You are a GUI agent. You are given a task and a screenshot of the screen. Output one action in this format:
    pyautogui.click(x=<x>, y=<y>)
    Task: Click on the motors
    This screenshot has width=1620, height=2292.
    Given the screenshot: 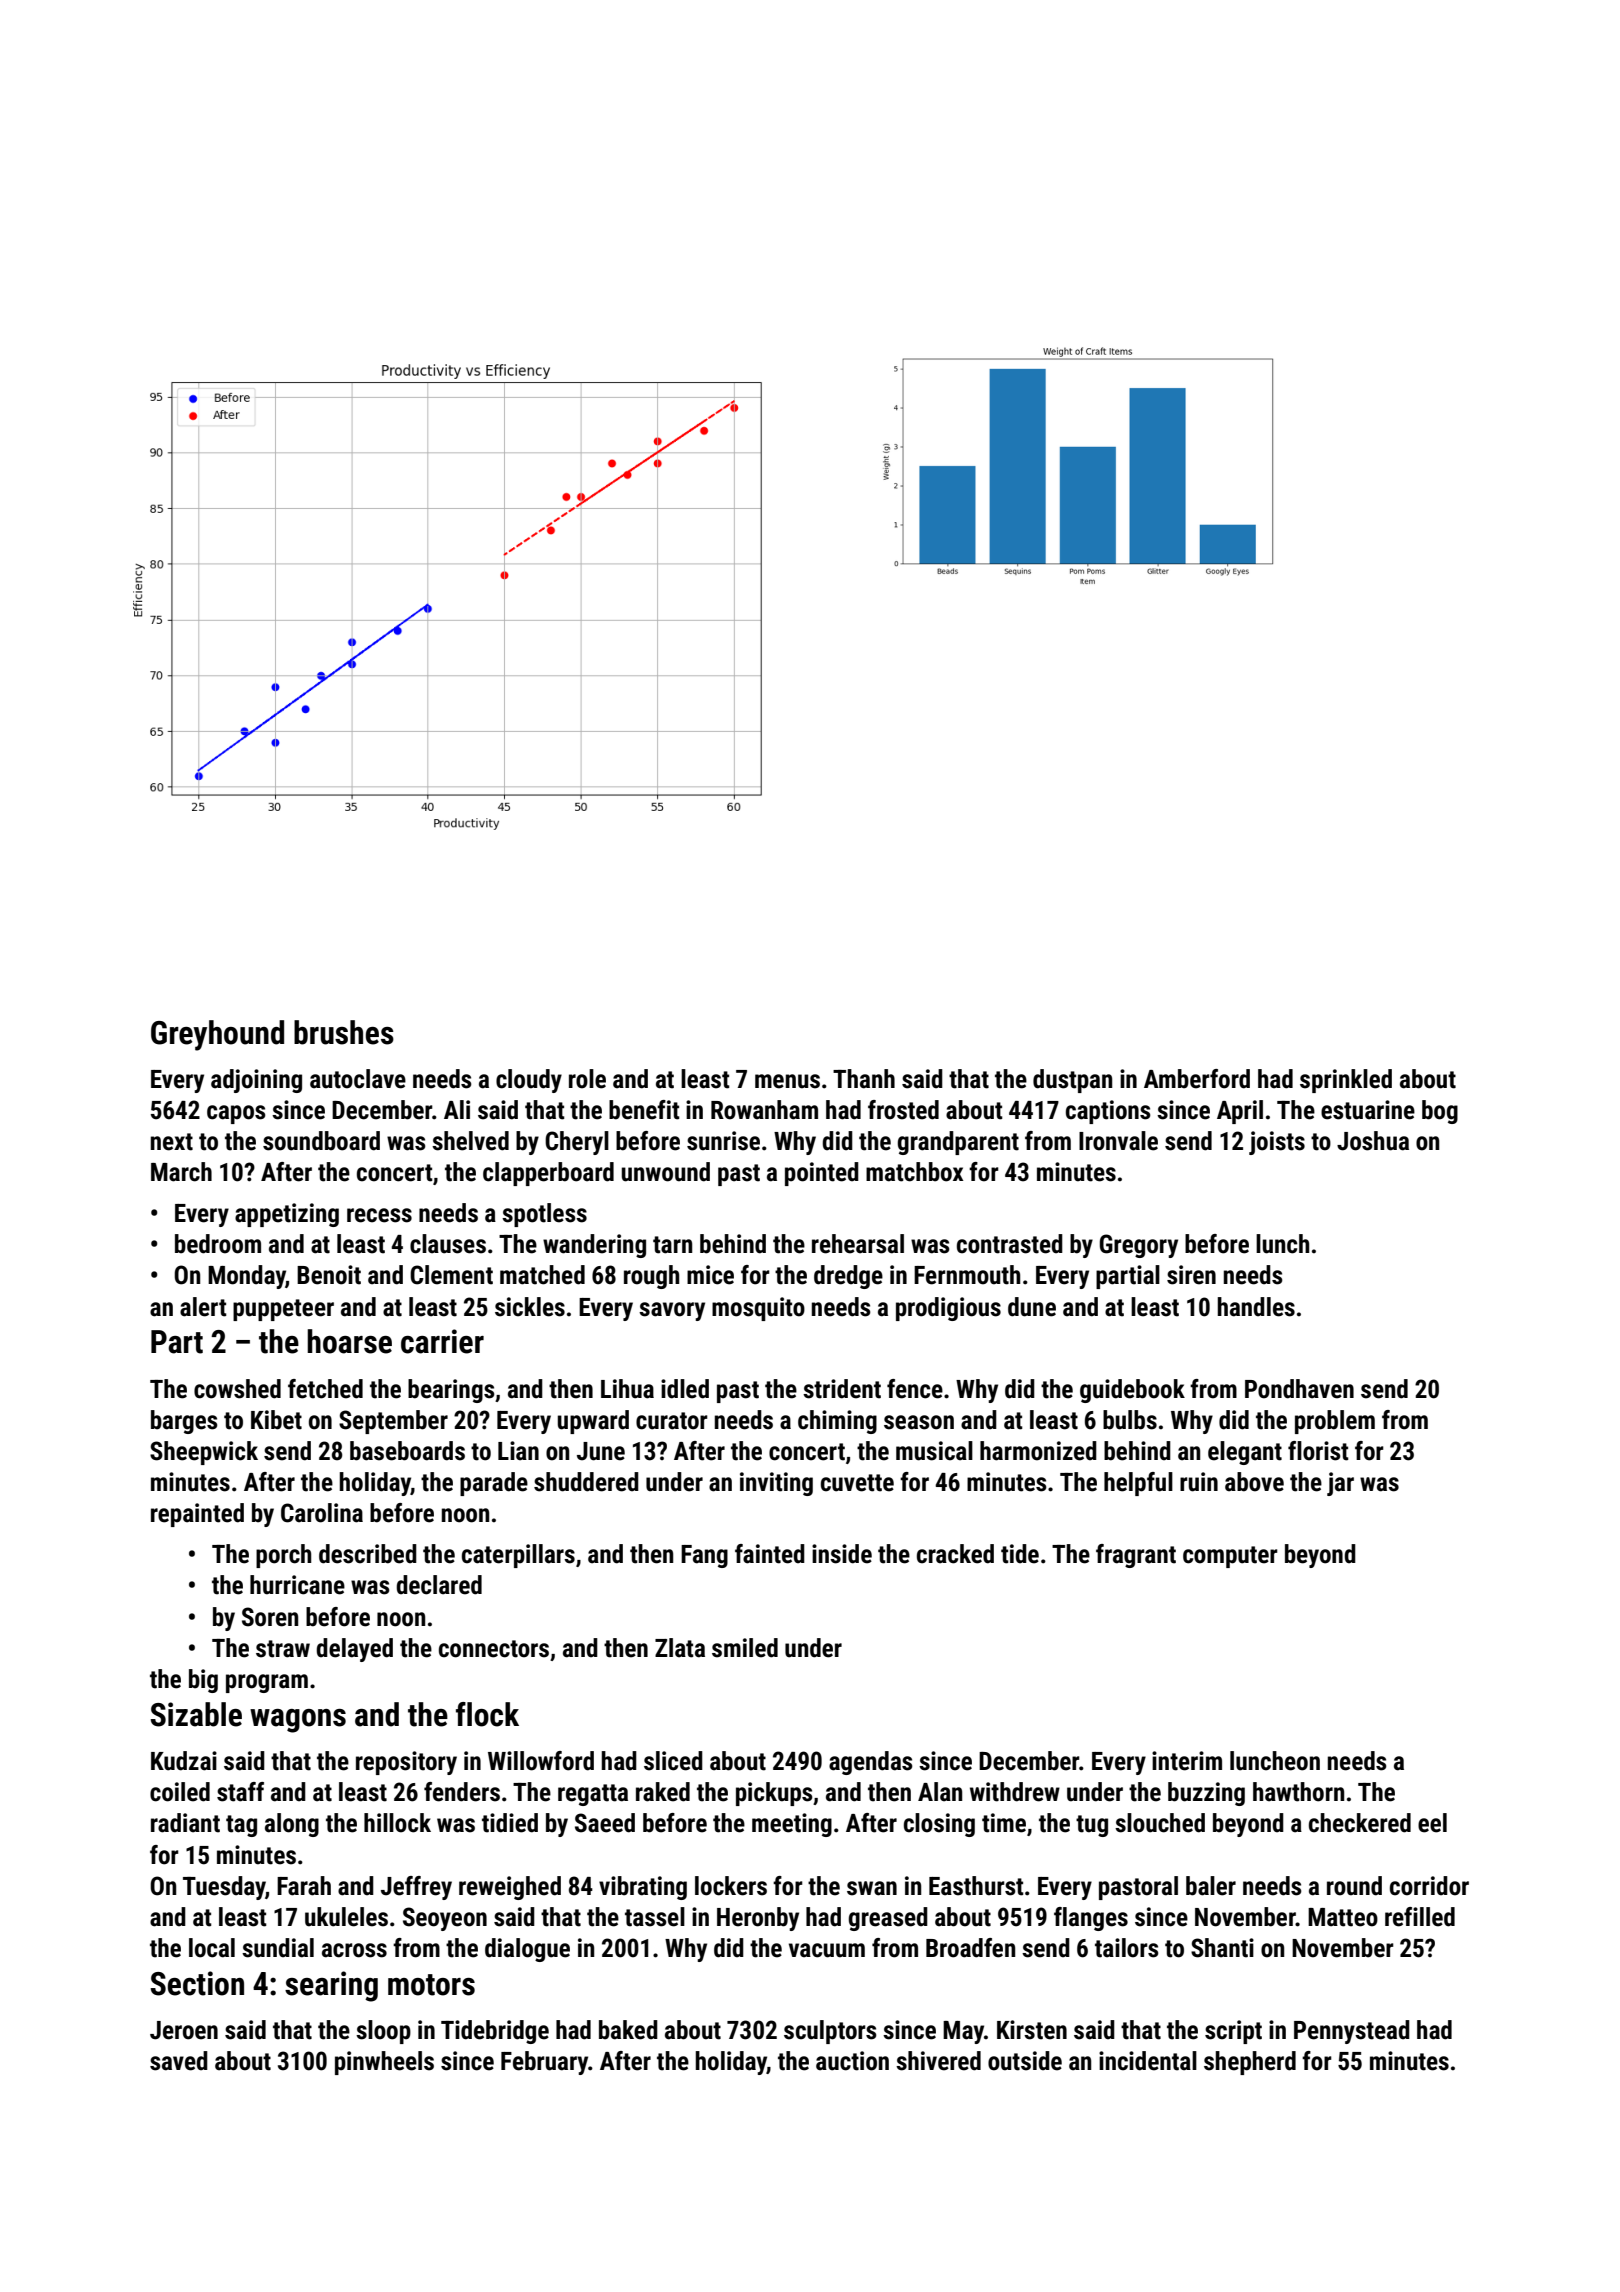 What is the action you would take?
    pyautogui.click(x=431, y=1985)
